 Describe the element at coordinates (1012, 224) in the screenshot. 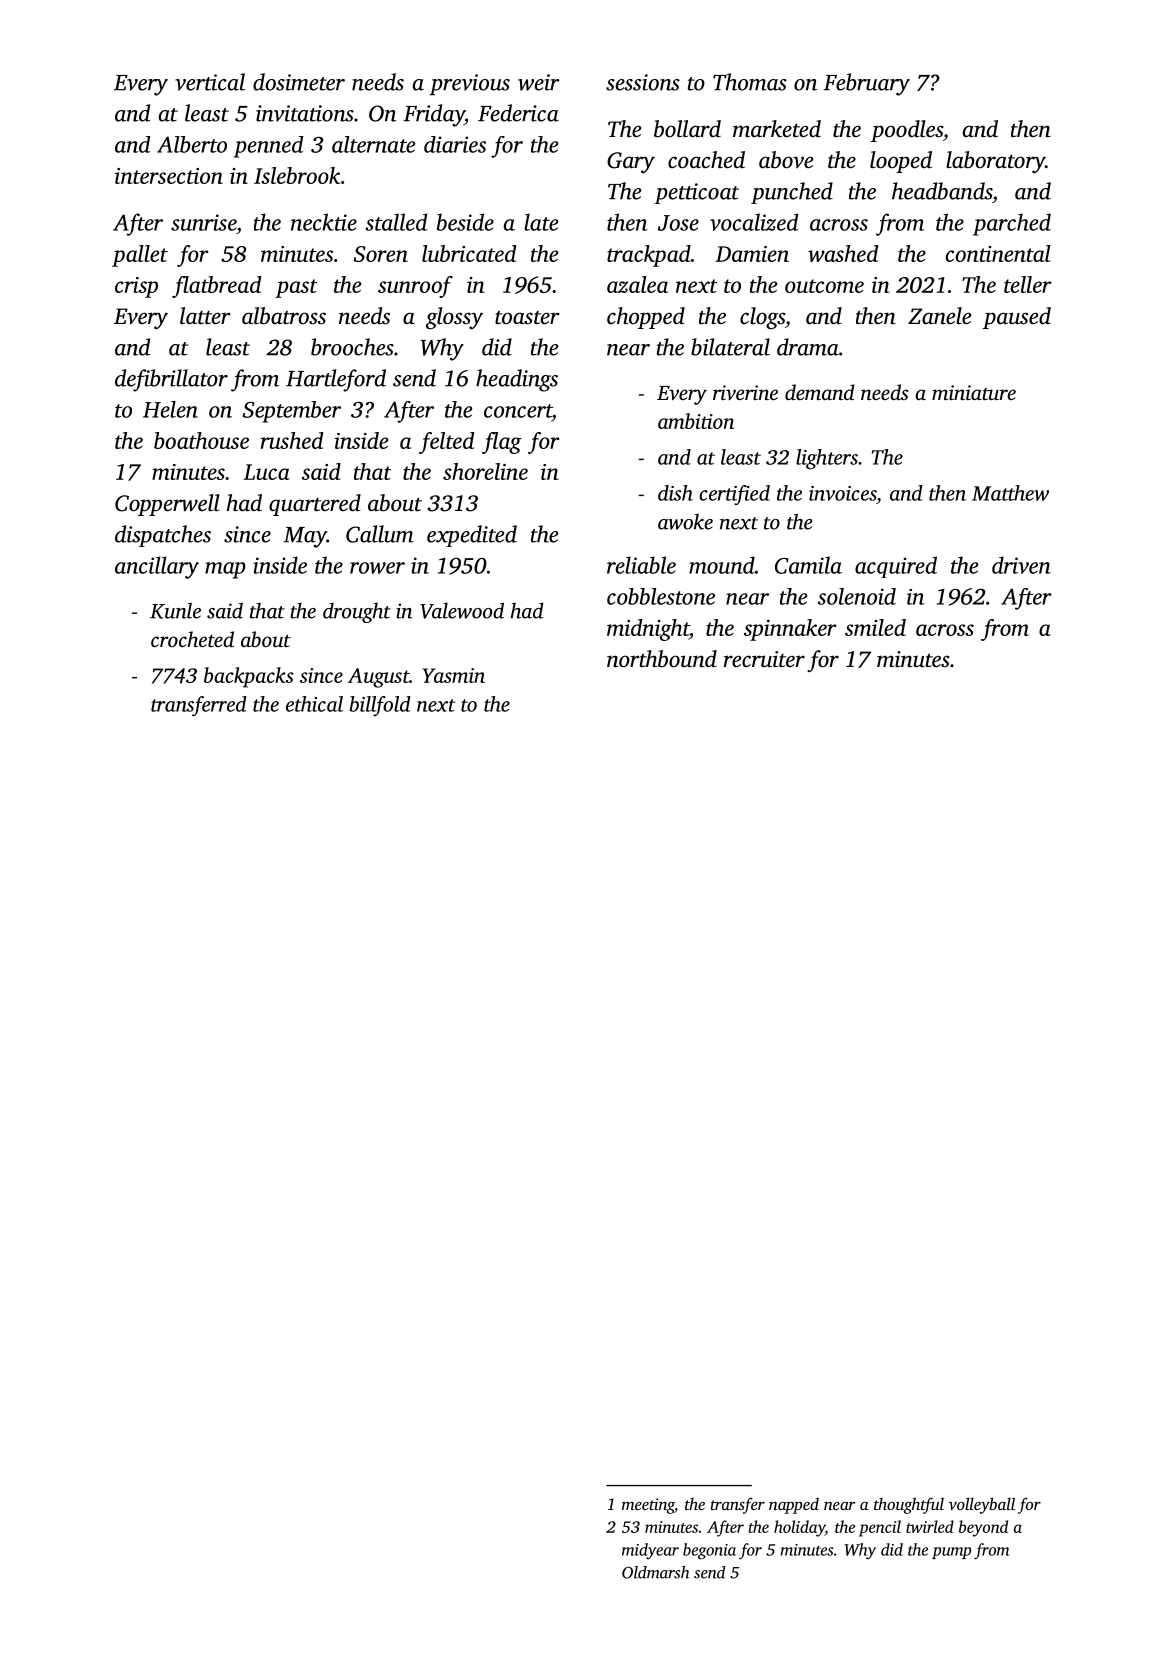

I see `parched` at that location.
